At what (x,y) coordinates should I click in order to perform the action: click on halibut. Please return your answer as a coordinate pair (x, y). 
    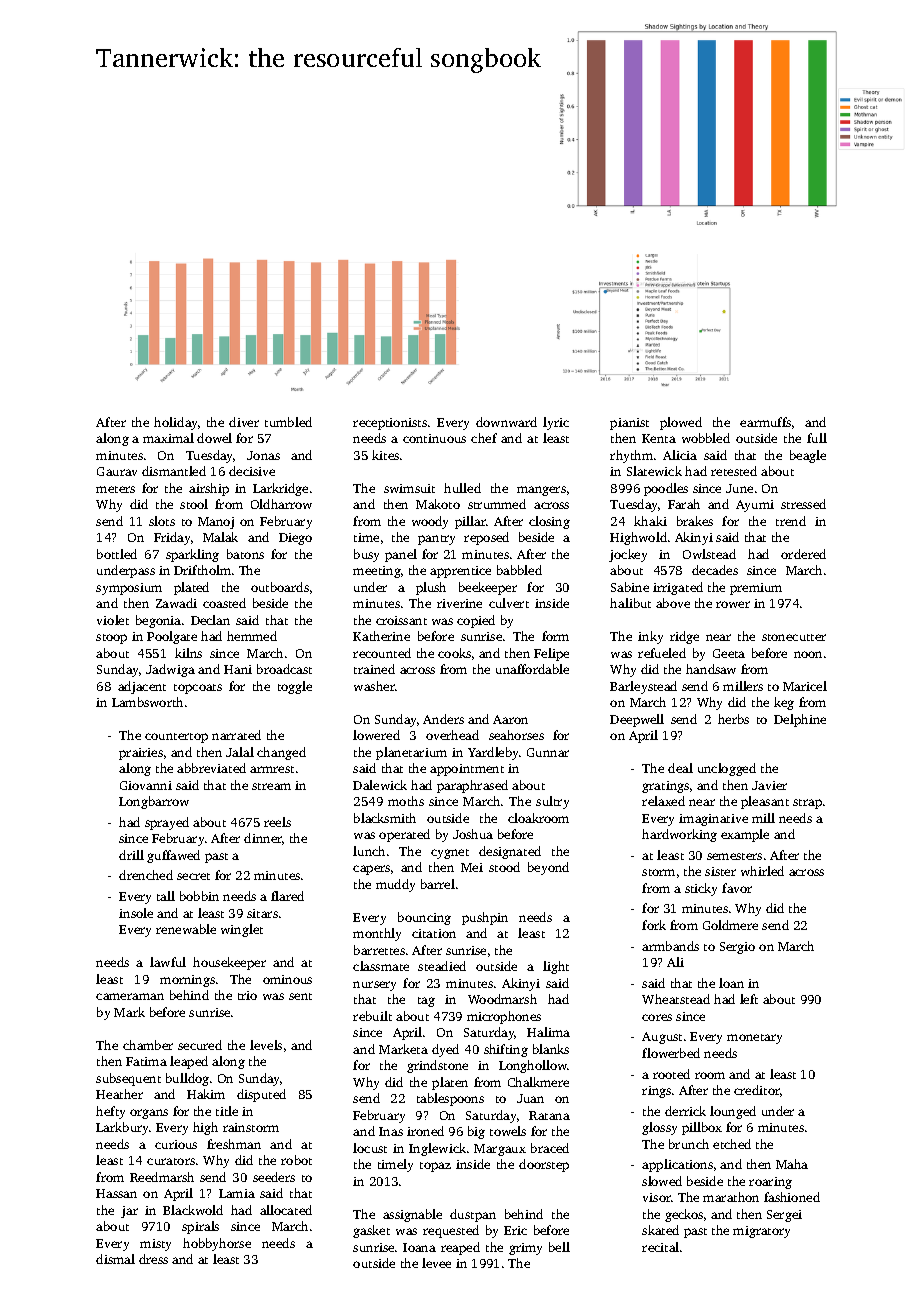
    Looking at the image, I should click on (630, 603).
